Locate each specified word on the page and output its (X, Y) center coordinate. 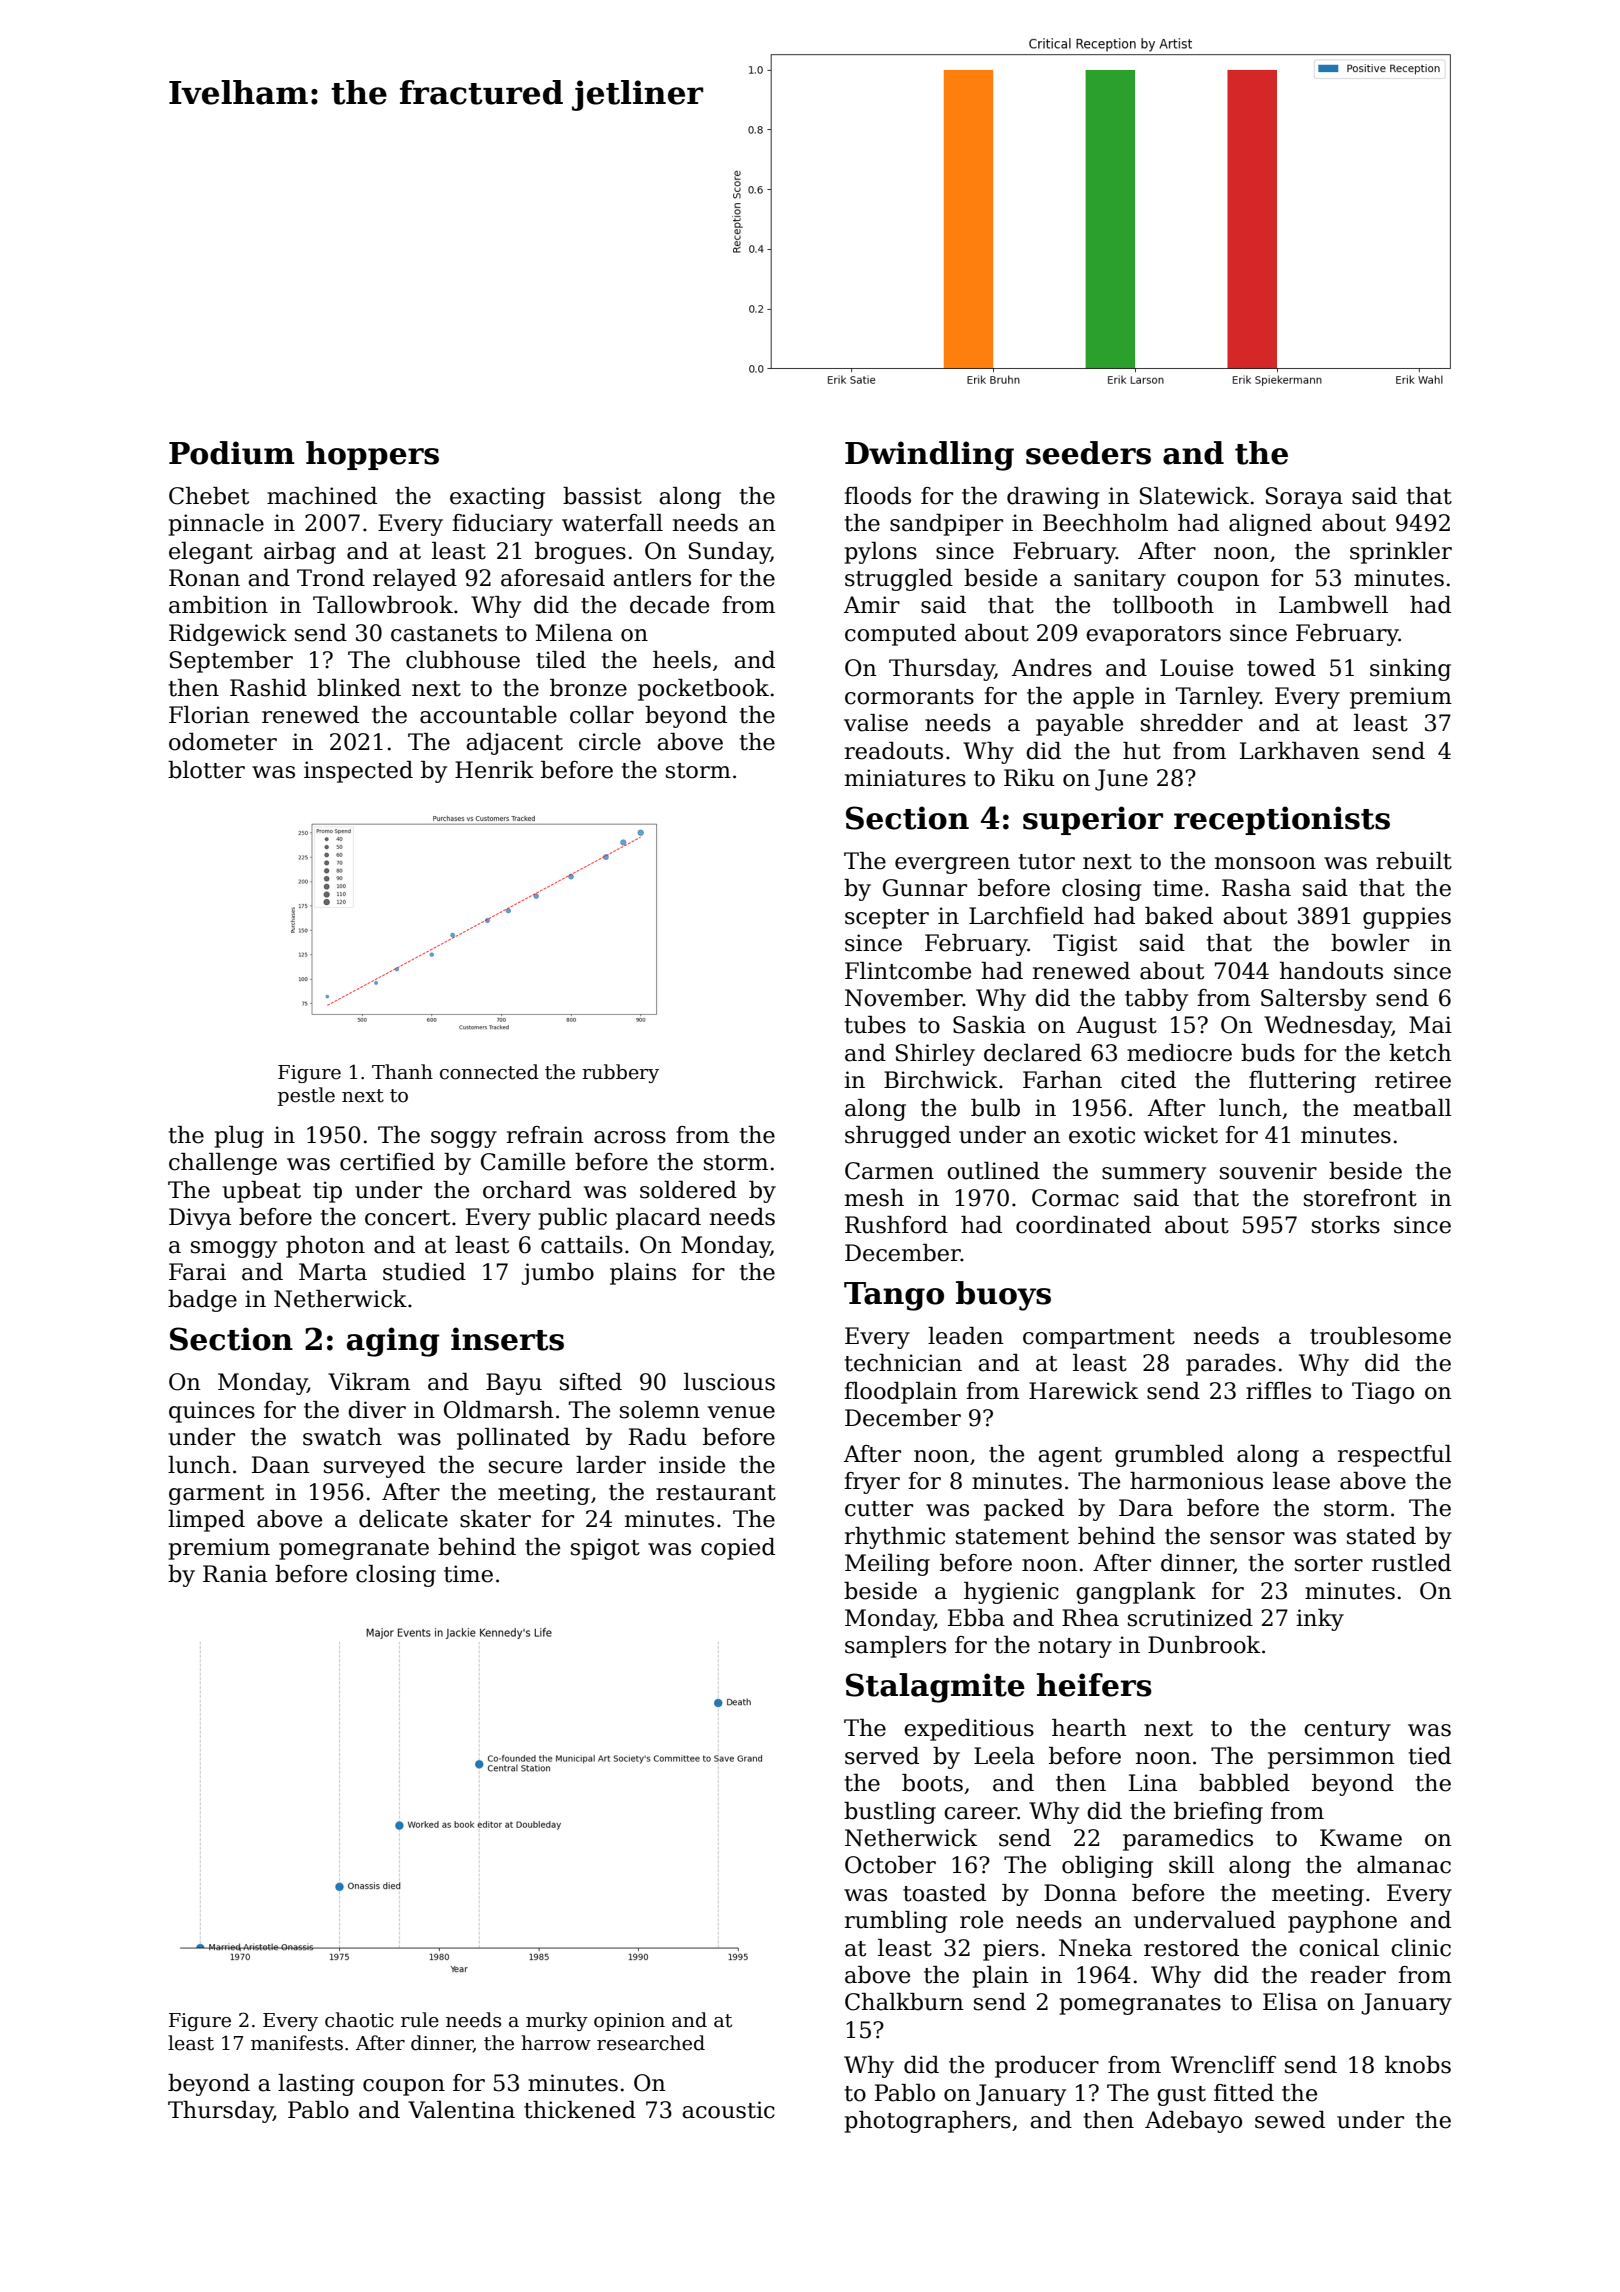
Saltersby (1314, 1000)
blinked (359, 688)
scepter (887, 919)
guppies (1407, 918)
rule (420, 2020)
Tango (894, 1296)
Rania (235, 1574)
